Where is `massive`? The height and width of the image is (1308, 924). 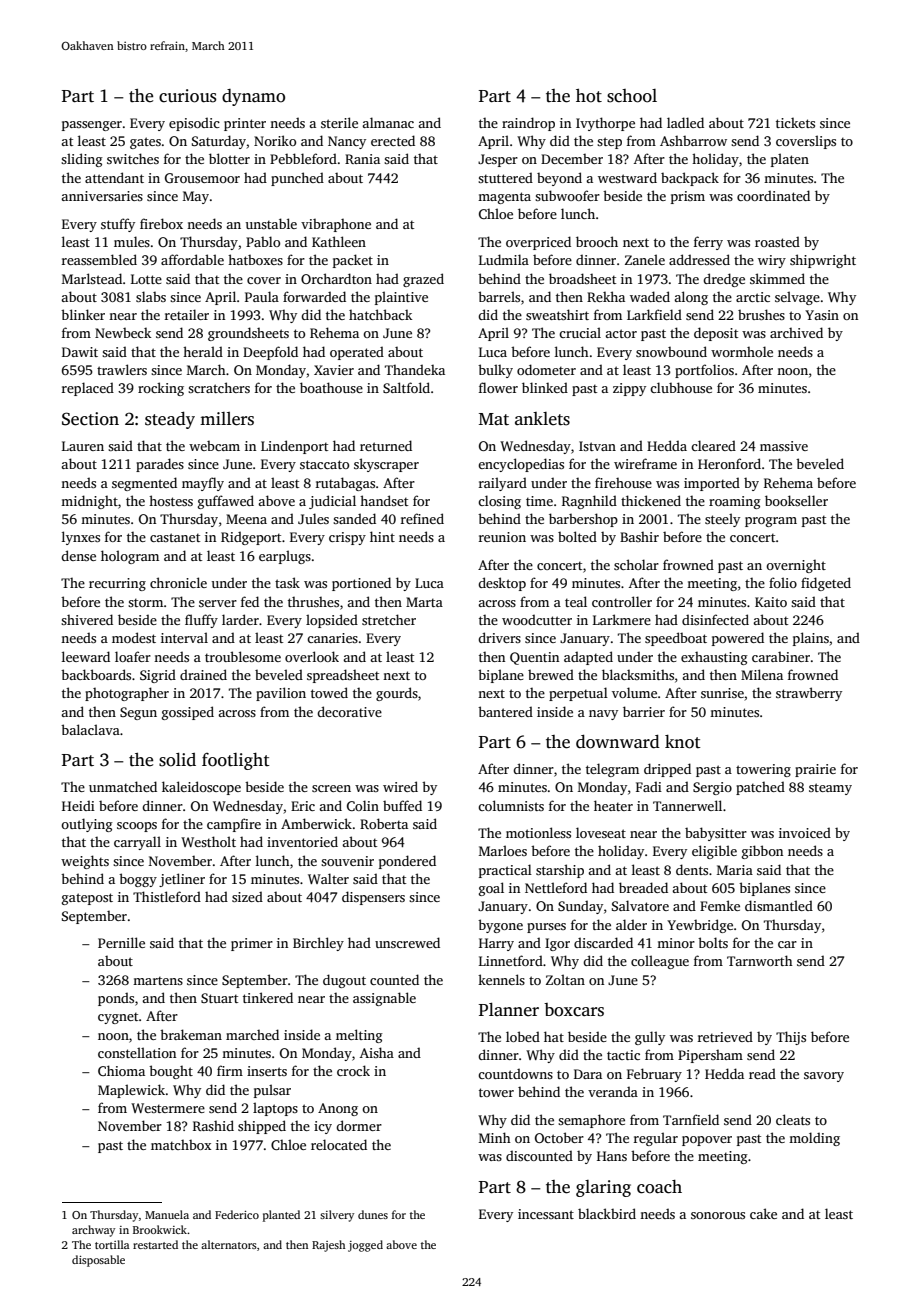 massive is located at coordinates (784, 446).
